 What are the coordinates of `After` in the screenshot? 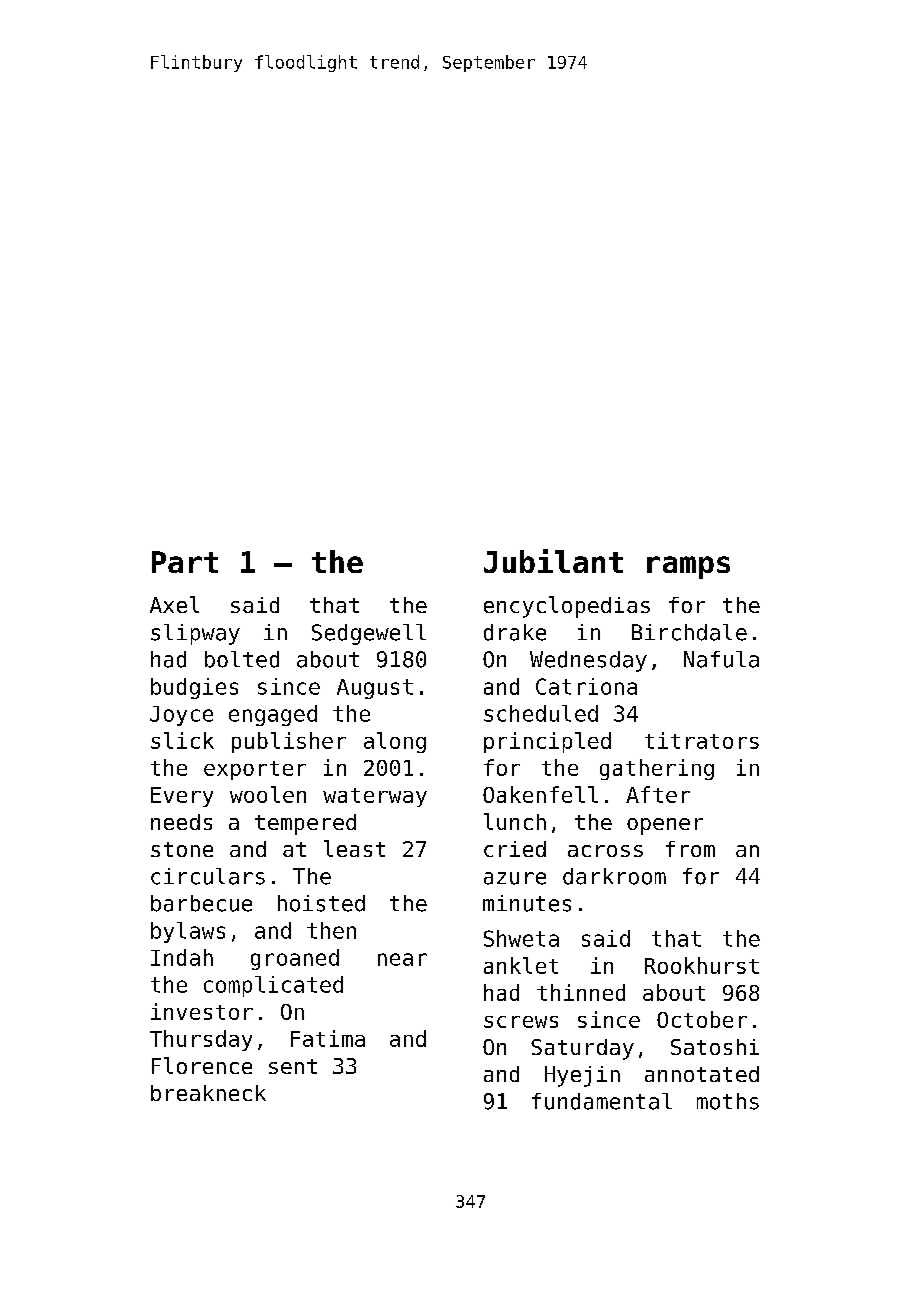 It's located at (658, 794).
